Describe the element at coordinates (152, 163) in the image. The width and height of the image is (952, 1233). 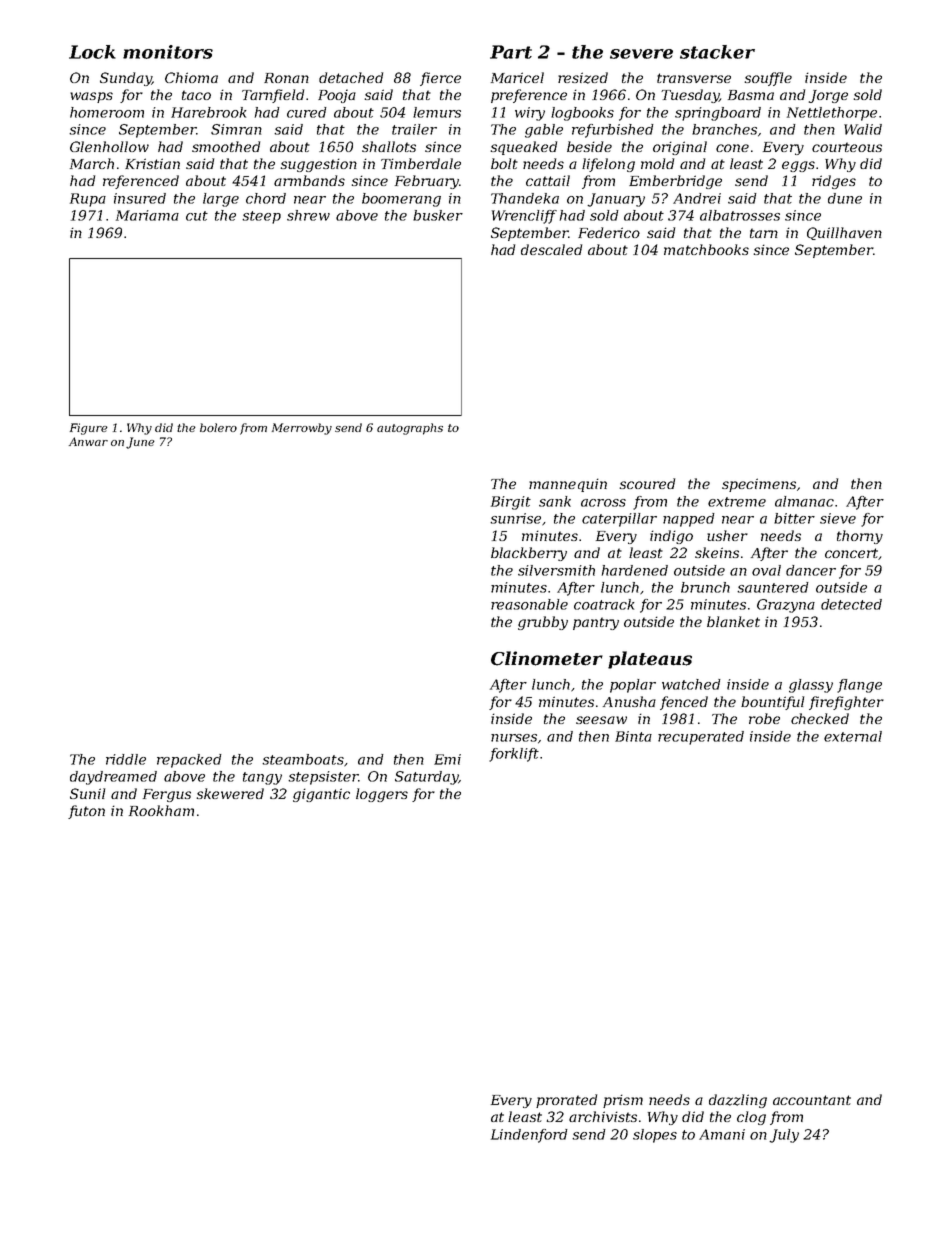
I see `Kristian` at that location.
